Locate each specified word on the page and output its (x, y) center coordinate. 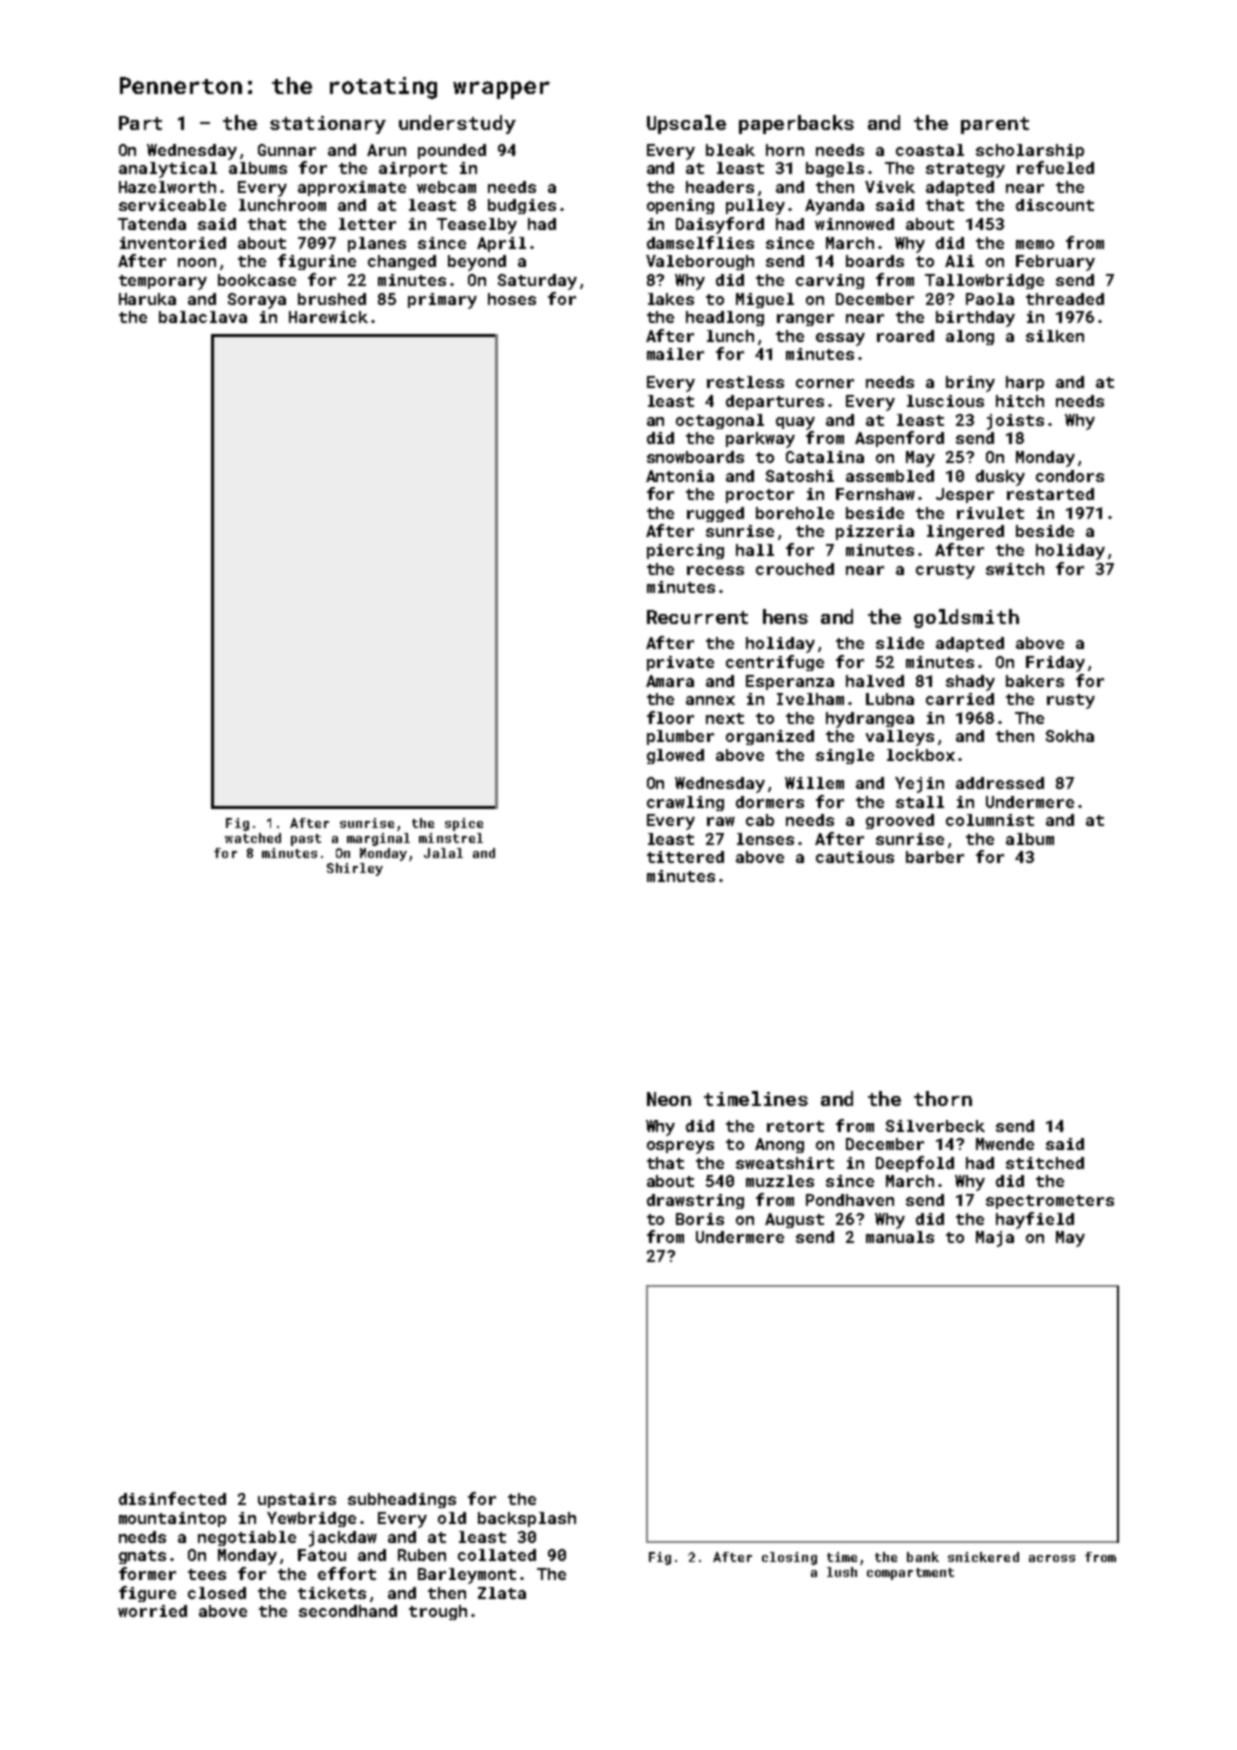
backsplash (527, 1519)
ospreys (680, 1147)
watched (253, 838)
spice (464, 824)
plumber (680, 737)
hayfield (1035, 1220)
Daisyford (720, 225)
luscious (945, 401)
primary (442, 301)
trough (438, 1612)
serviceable (172, 205)
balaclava (203, 317)
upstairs (297, 1500)
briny (970, 384)
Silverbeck (935, 1126)
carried (960, 699)
